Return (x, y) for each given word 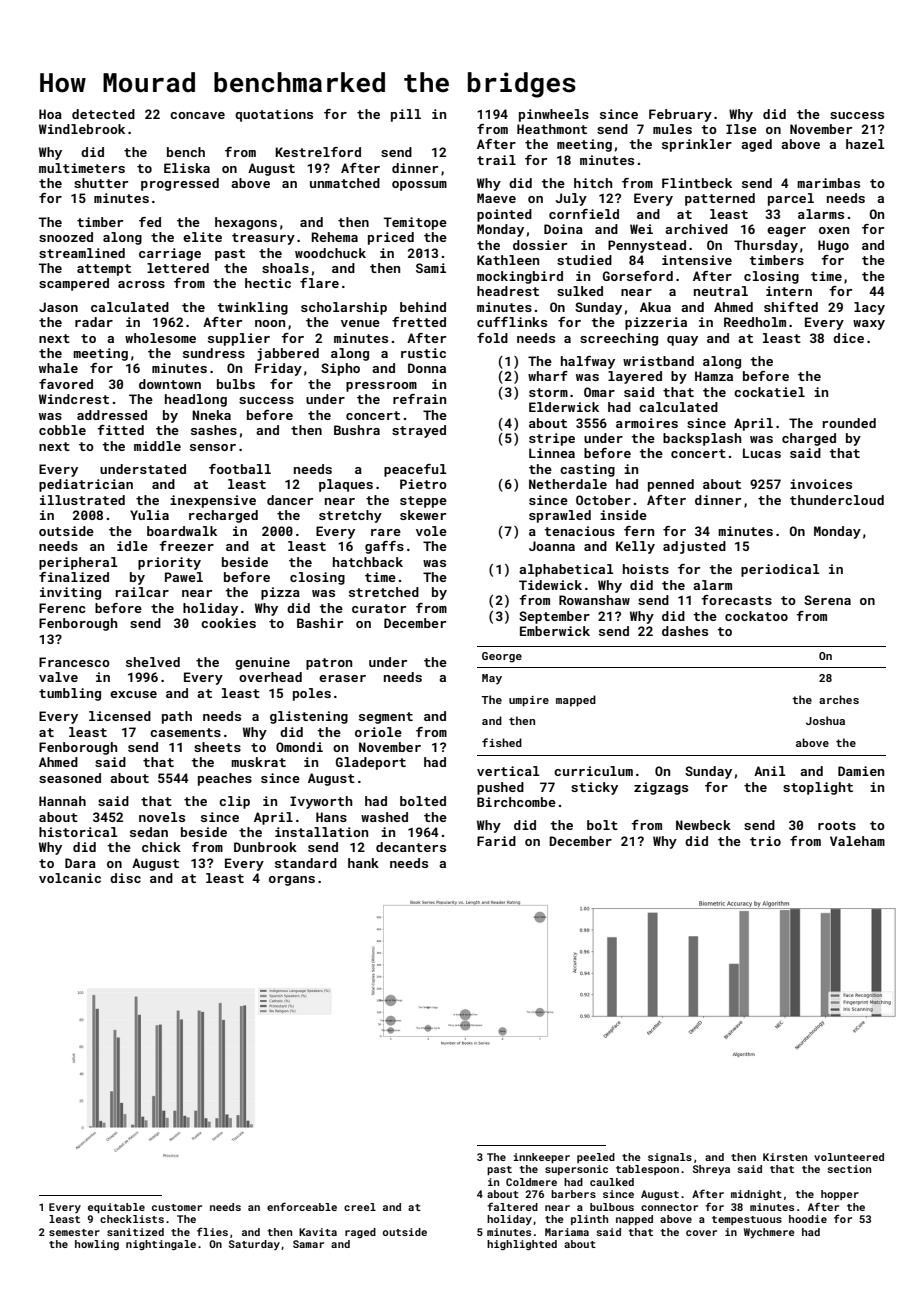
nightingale (161, 1245)
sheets (217, 747)
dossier (540, 245)
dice (848, 338)
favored (66, 384)
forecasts (736, 600)
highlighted (522, 1245)
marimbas (828, 183)
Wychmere (769, 1233)
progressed (180, 184)
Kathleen (508, 260)
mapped (576, 701)
